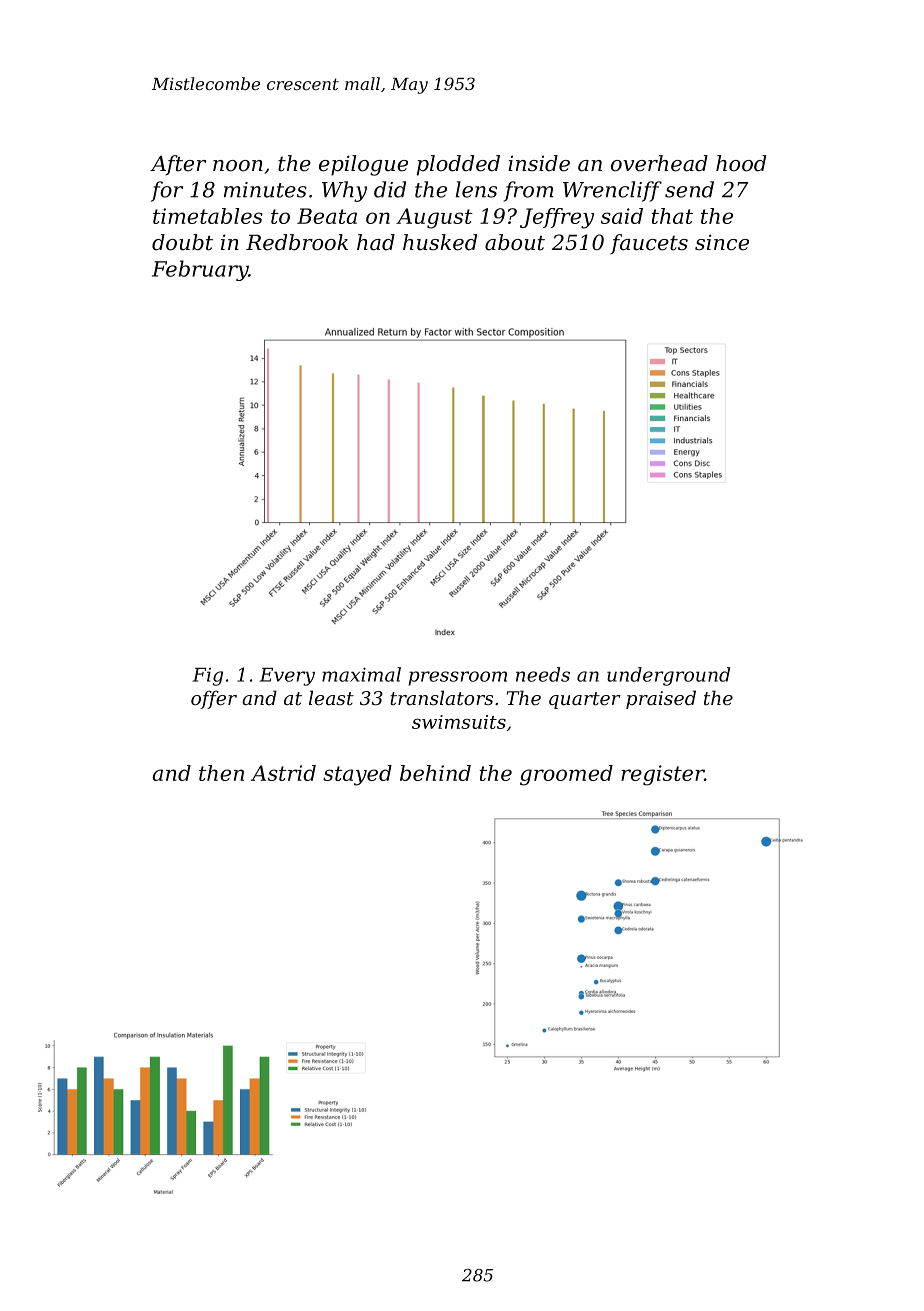  What do you see at coordinates (287, 677) in the document?
I see `Every` at bounding box center [287, 677].
